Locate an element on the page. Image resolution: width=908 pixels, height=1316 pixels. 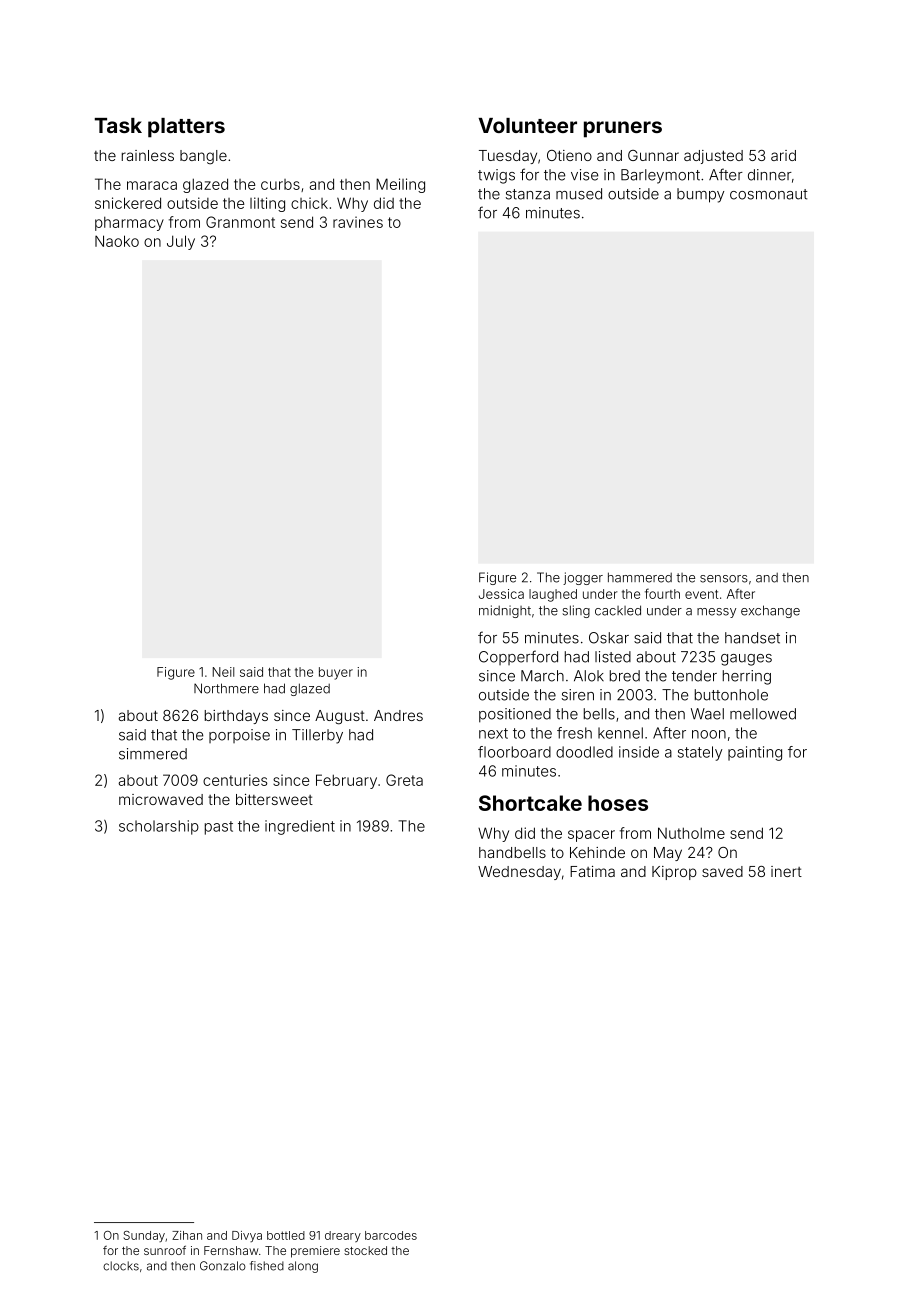
July is located at coordinates (181, 242).
